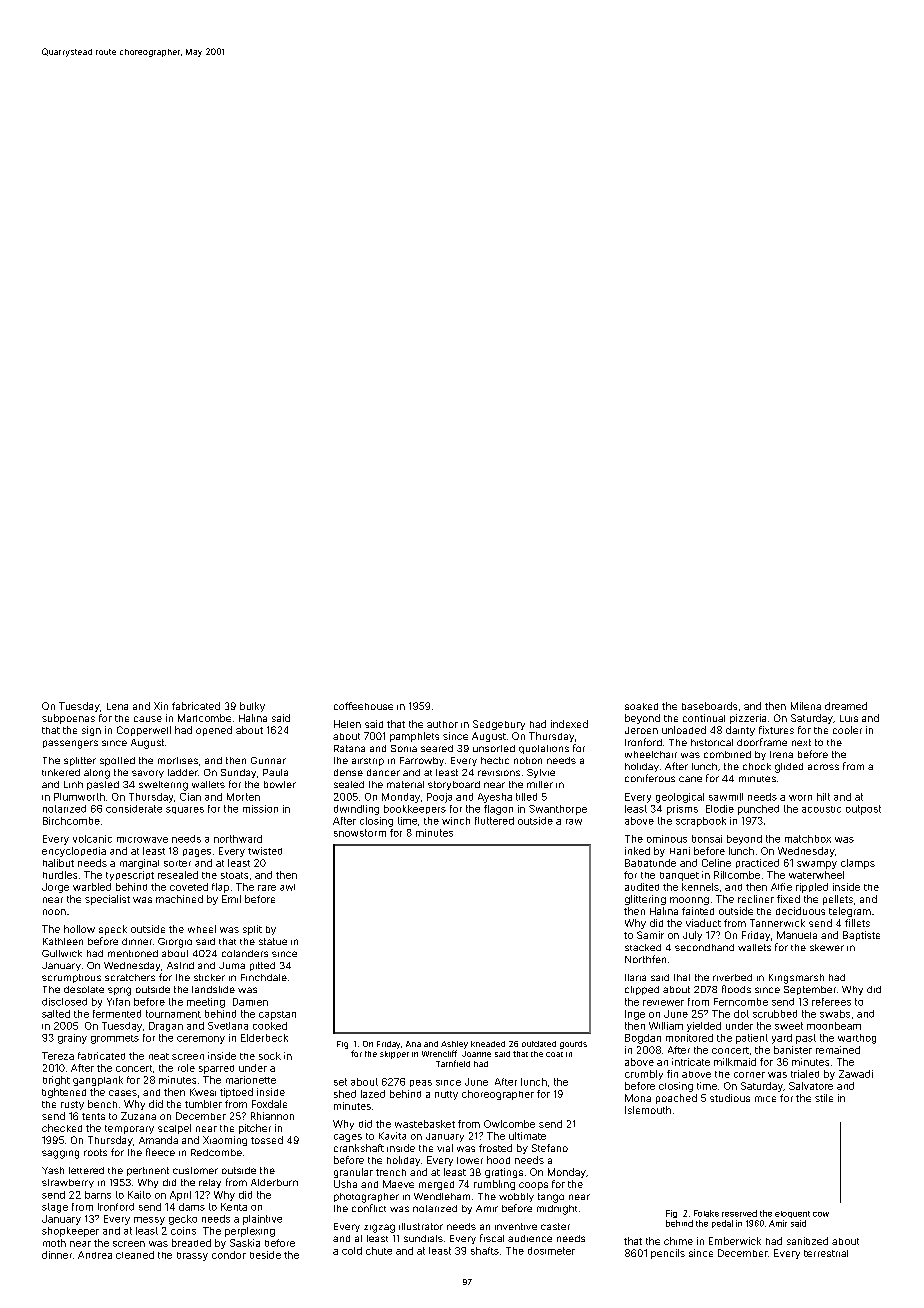  I want to click on passengers, so click(70, 744).
